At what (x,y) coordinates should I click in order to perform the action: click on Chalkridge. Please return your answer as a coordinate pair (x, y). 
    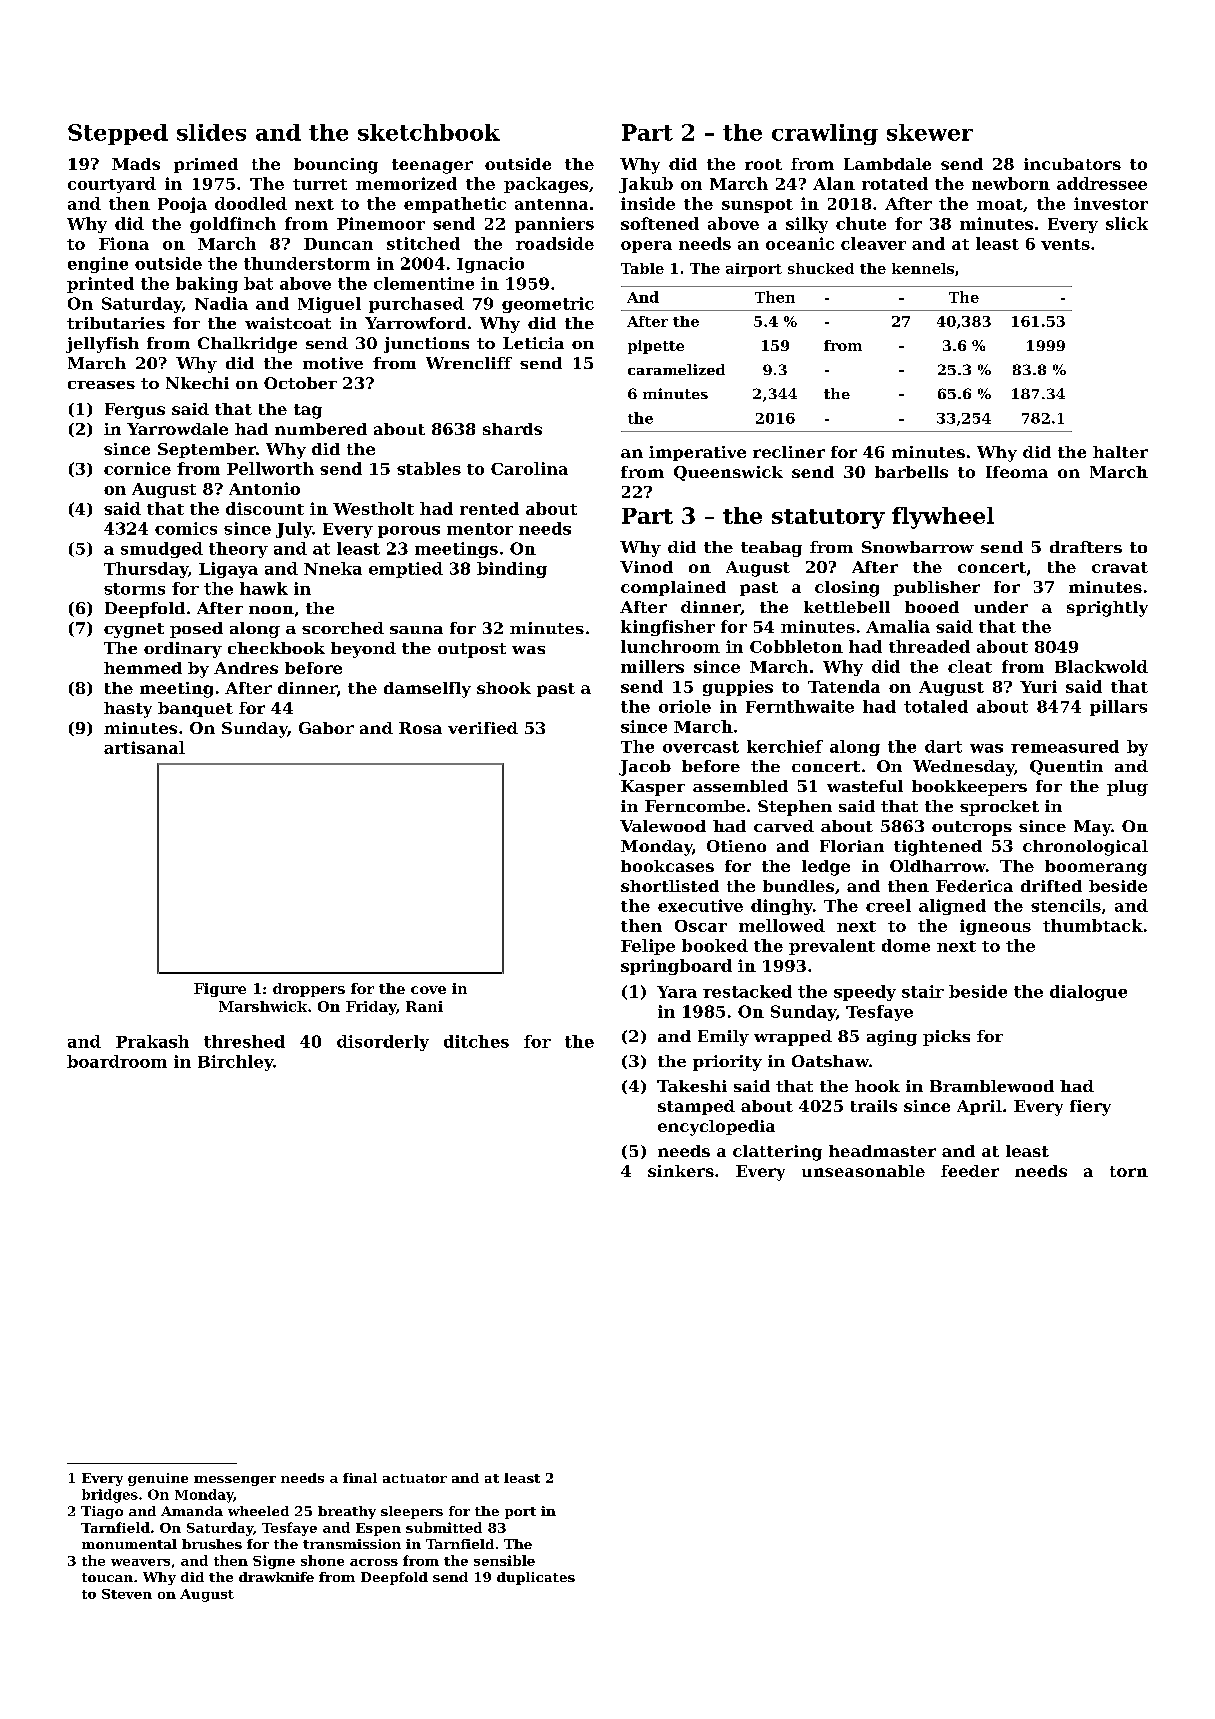
    Looking at the image, I should click on (247, 345).
